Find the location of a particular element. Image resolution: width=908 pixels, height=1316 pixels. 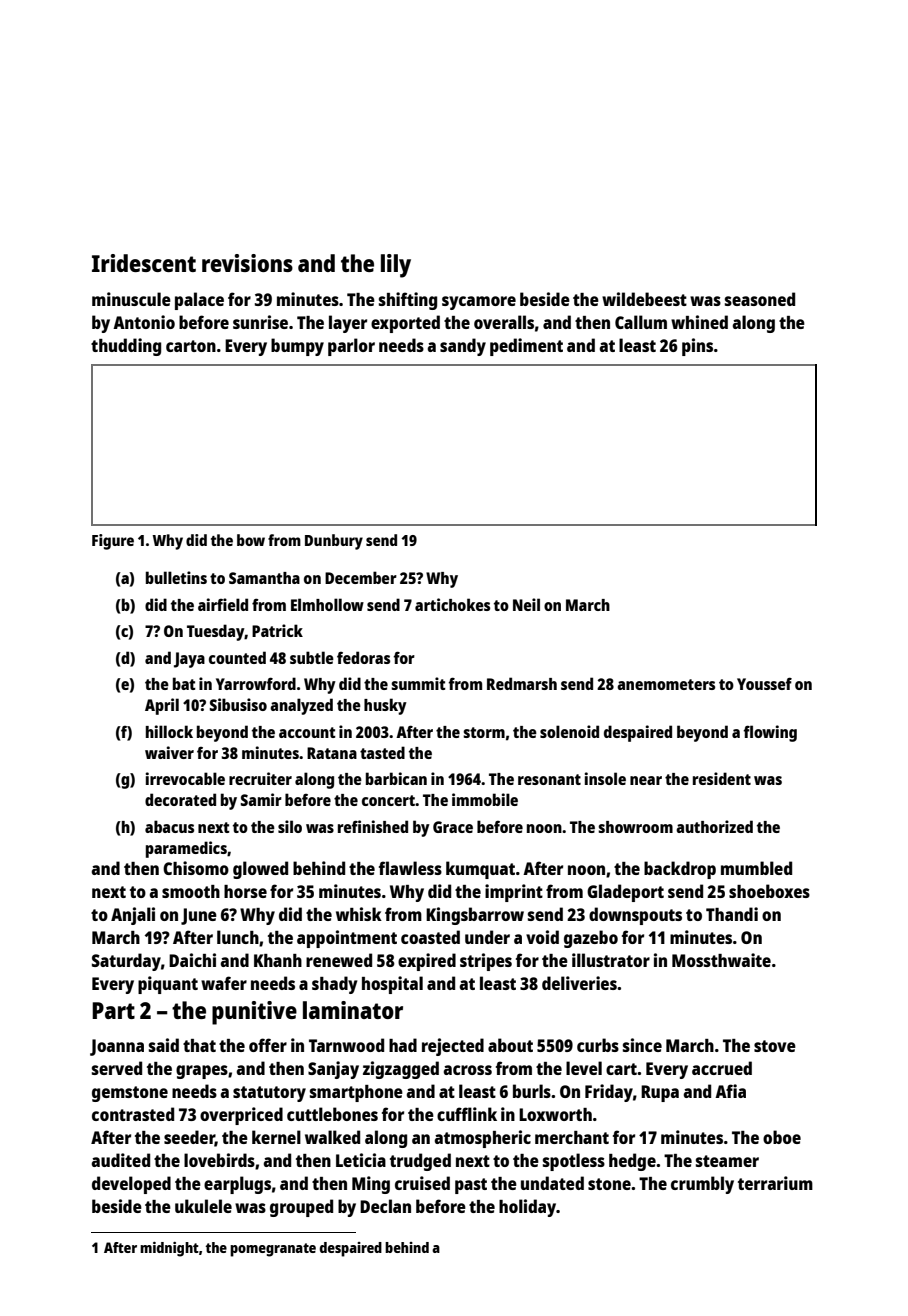

Redmarsh is located at coordinates (522, 683).
